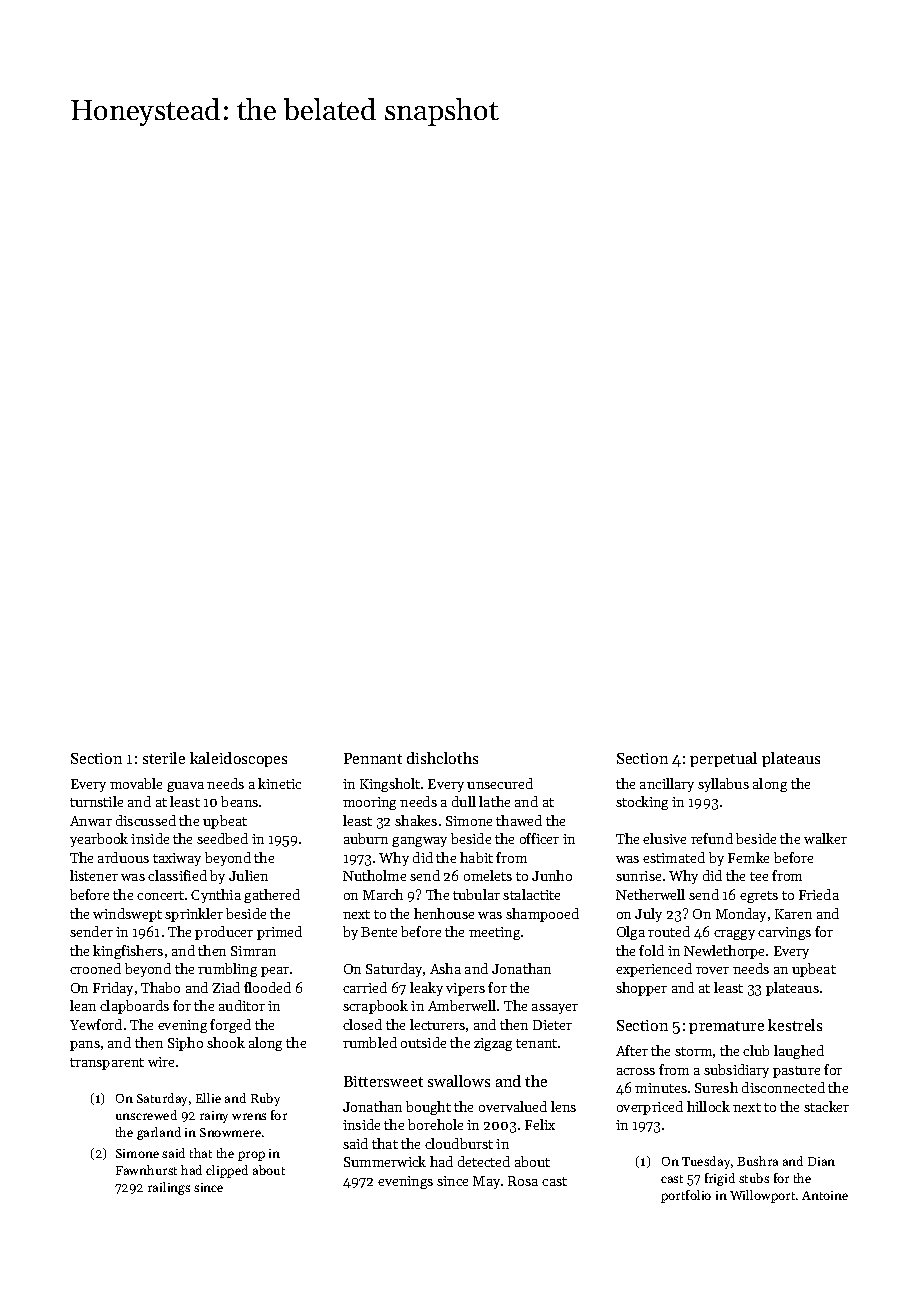 The image size is (924, 1308). I want to click on Nutholme, so click(374, 875).
